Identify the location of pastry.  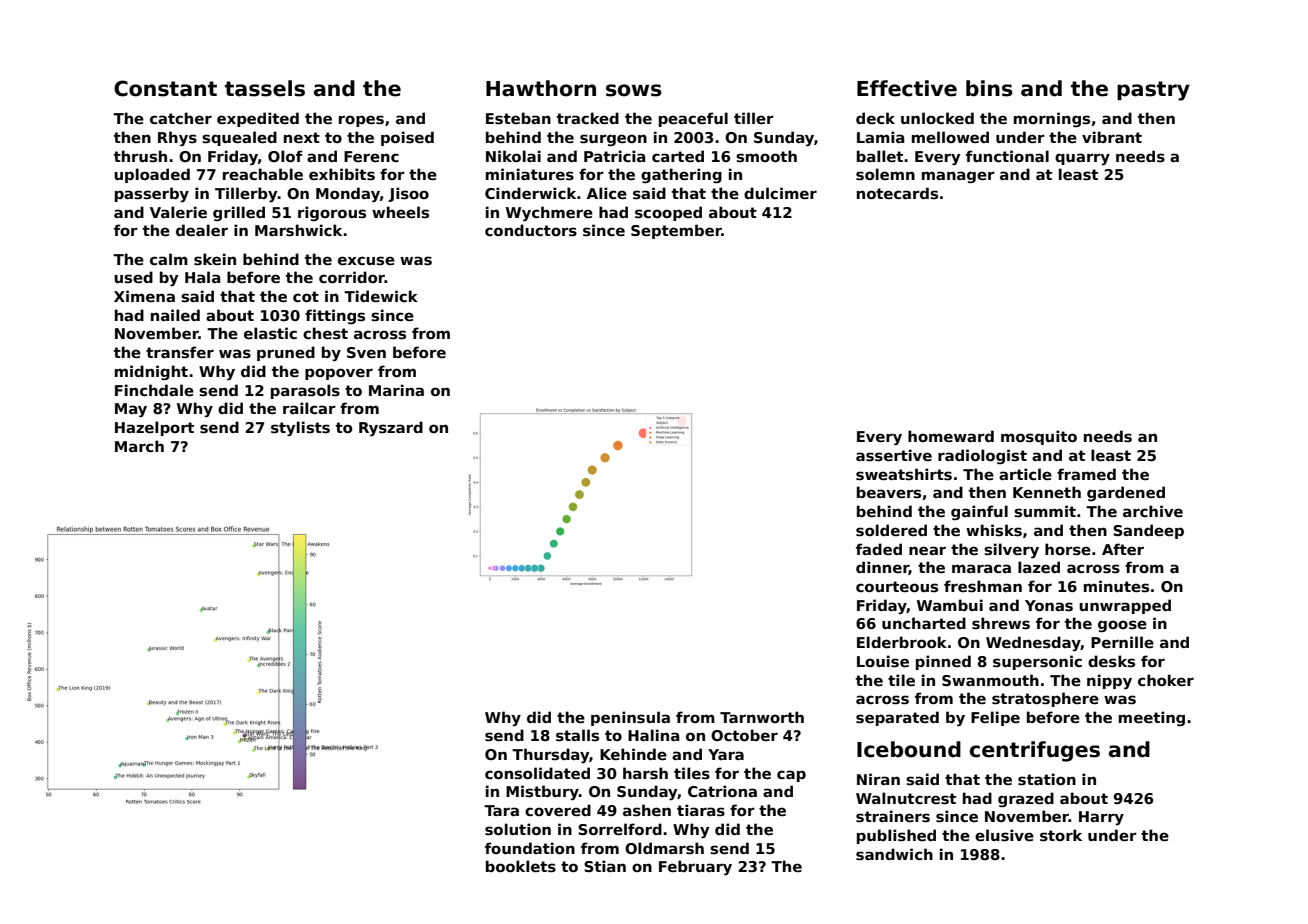
(1153, 91).
